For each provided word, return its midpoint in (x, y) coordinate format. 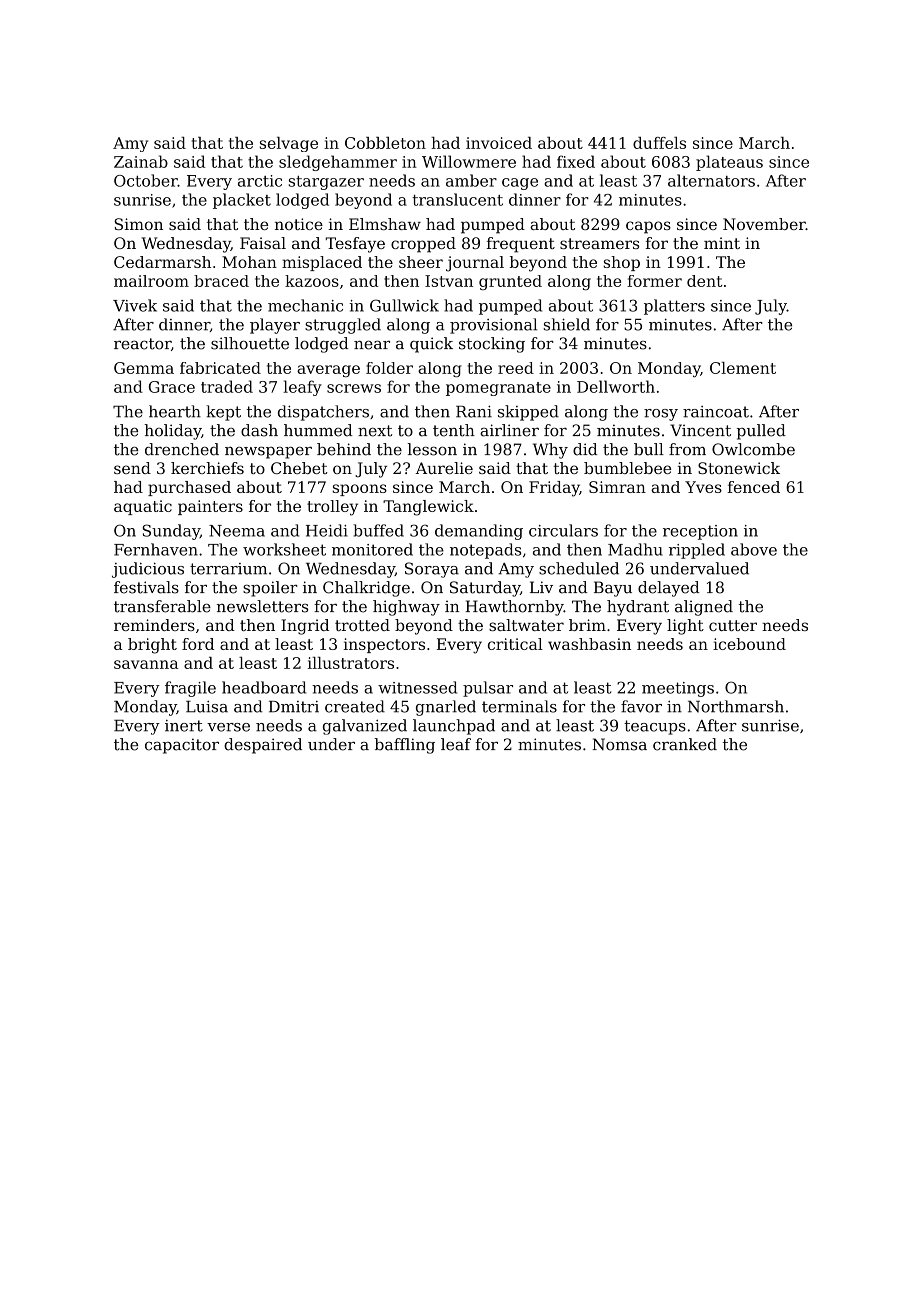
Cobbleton (385, 143)
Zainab (141, 161)
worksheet (284, 549)
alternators (711, 180)
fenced (754, 487)
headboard (264, 687)
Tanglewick (428, 508)
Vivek (135, 305)
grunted (510, 282)
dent (704, 281)
